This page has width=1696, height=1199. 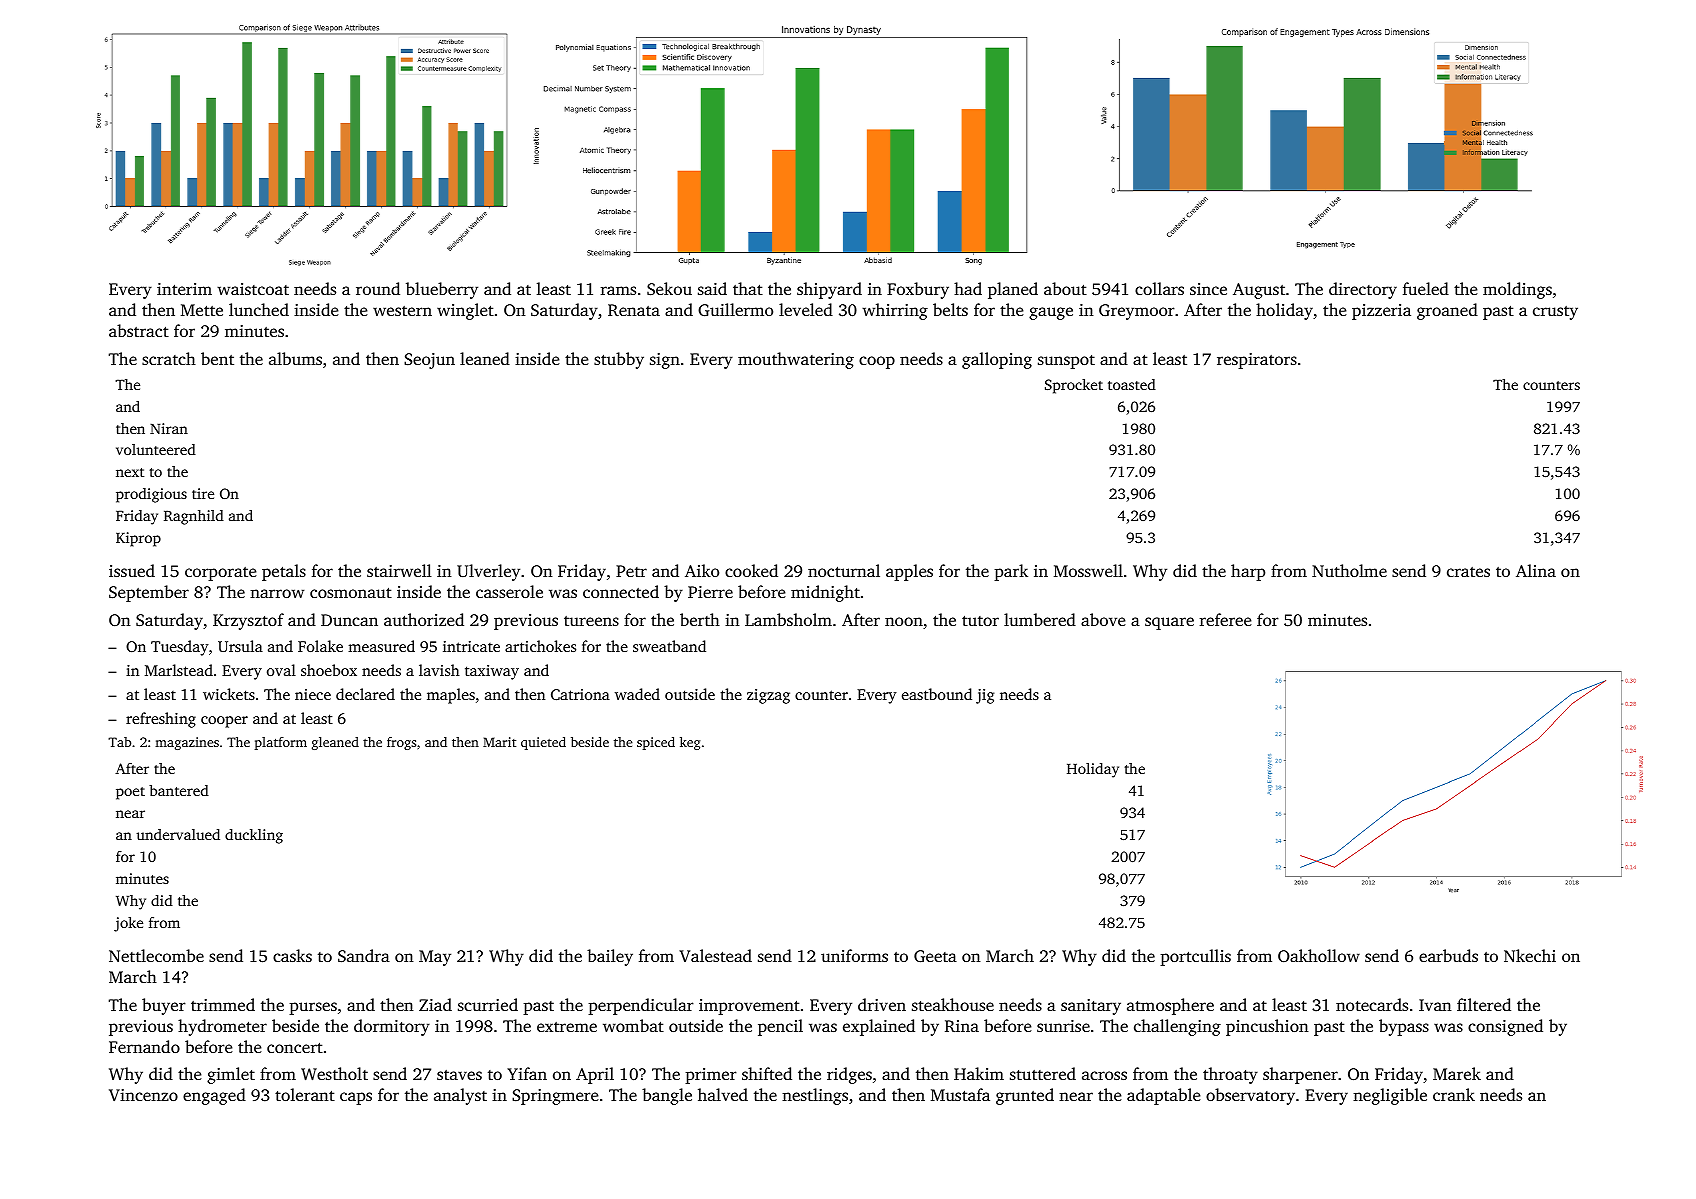 I want to click on Geeta, so click(x=935, y=956).
